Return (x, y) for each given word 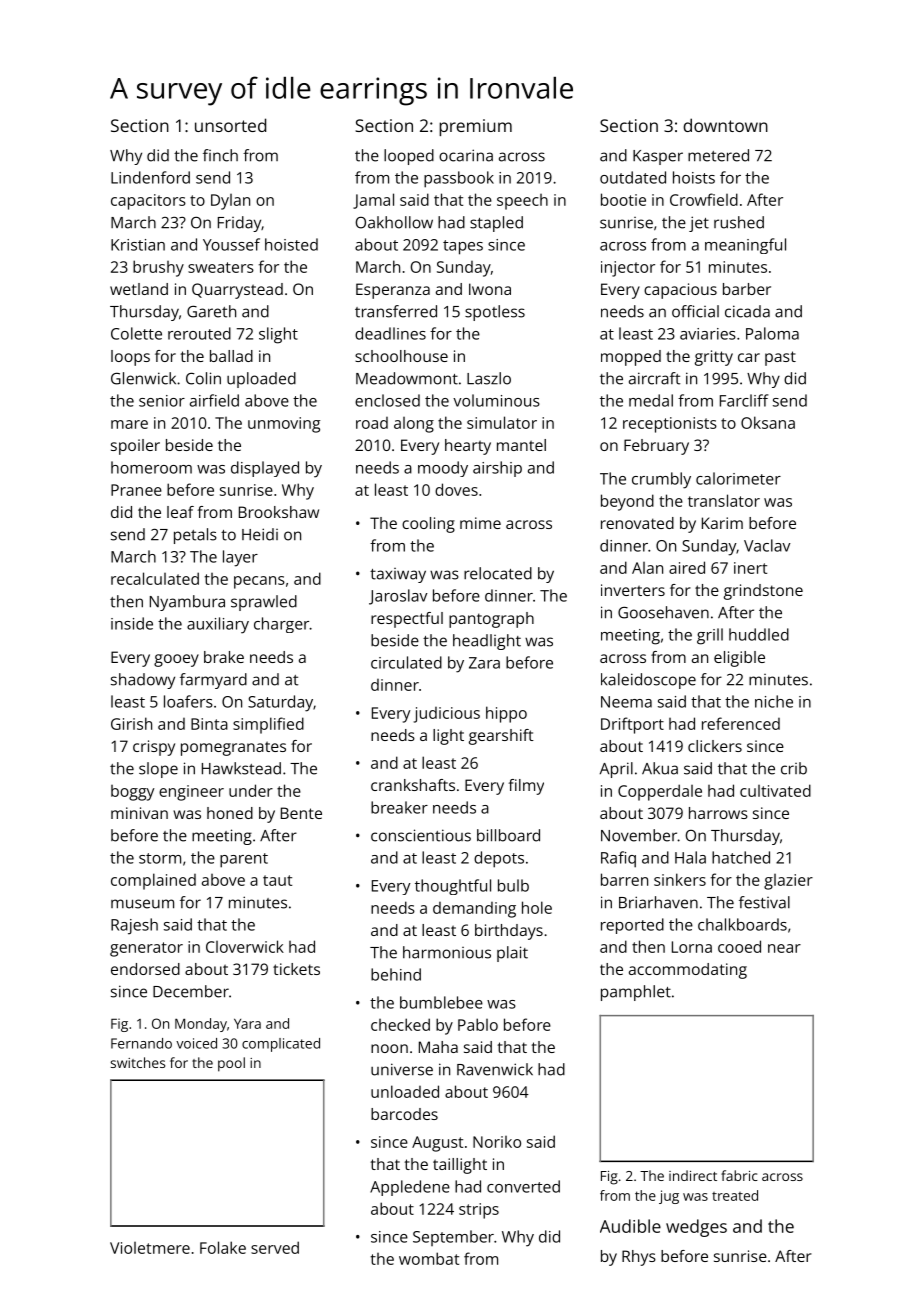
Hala (690, 857)
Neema (626, 702)
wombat (429, 1258)
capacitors (148, 202)
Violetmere (150, 1248)
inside (132, 623)
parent (244, 860)
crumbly (661, 480)
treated (735, 1195)
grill (710, 636)
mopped (631, 358)
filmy (526, 787)
